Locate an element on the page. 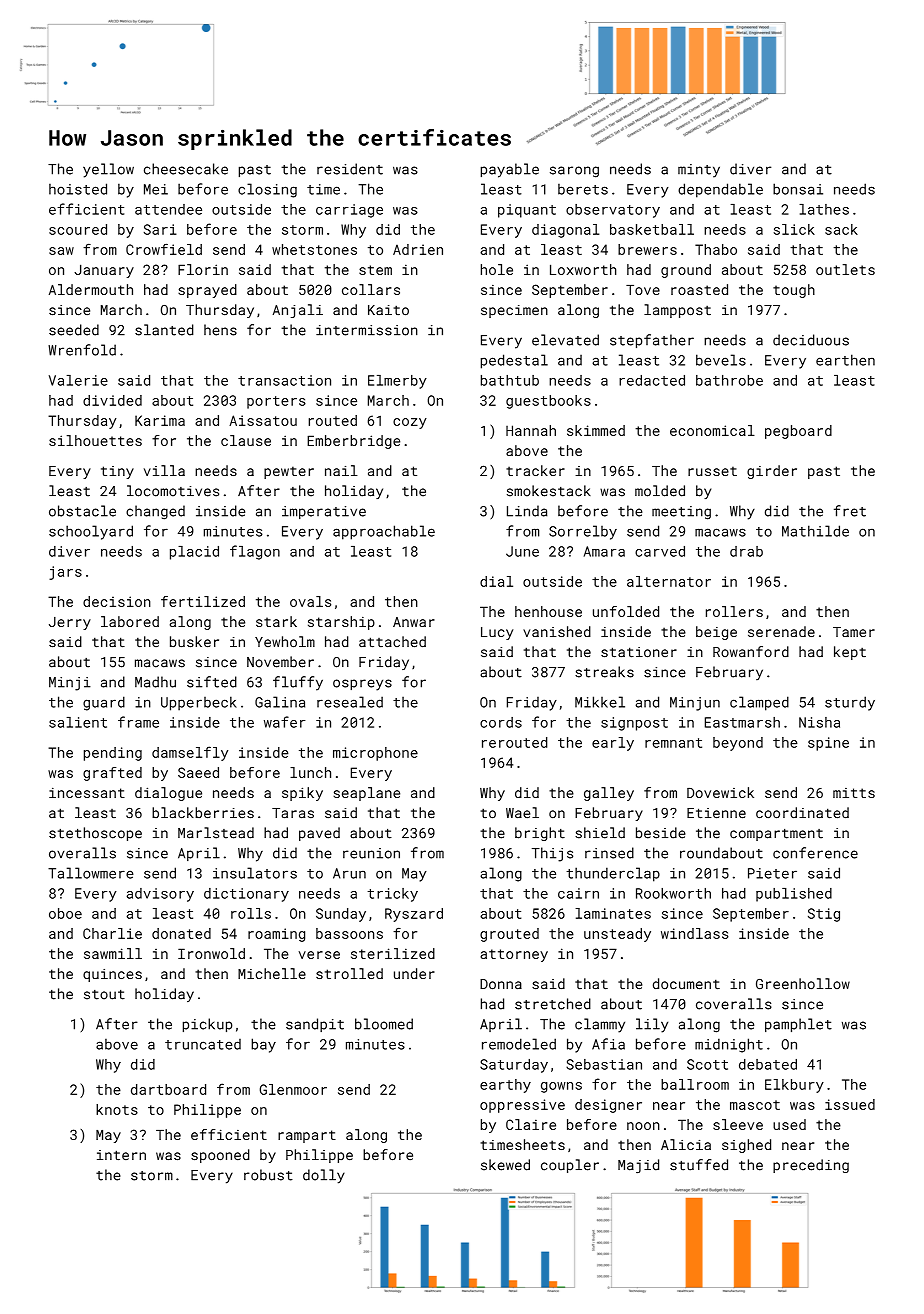 This page has height=1314, width=924. Elmerby is located at coordinates (397, 382).
